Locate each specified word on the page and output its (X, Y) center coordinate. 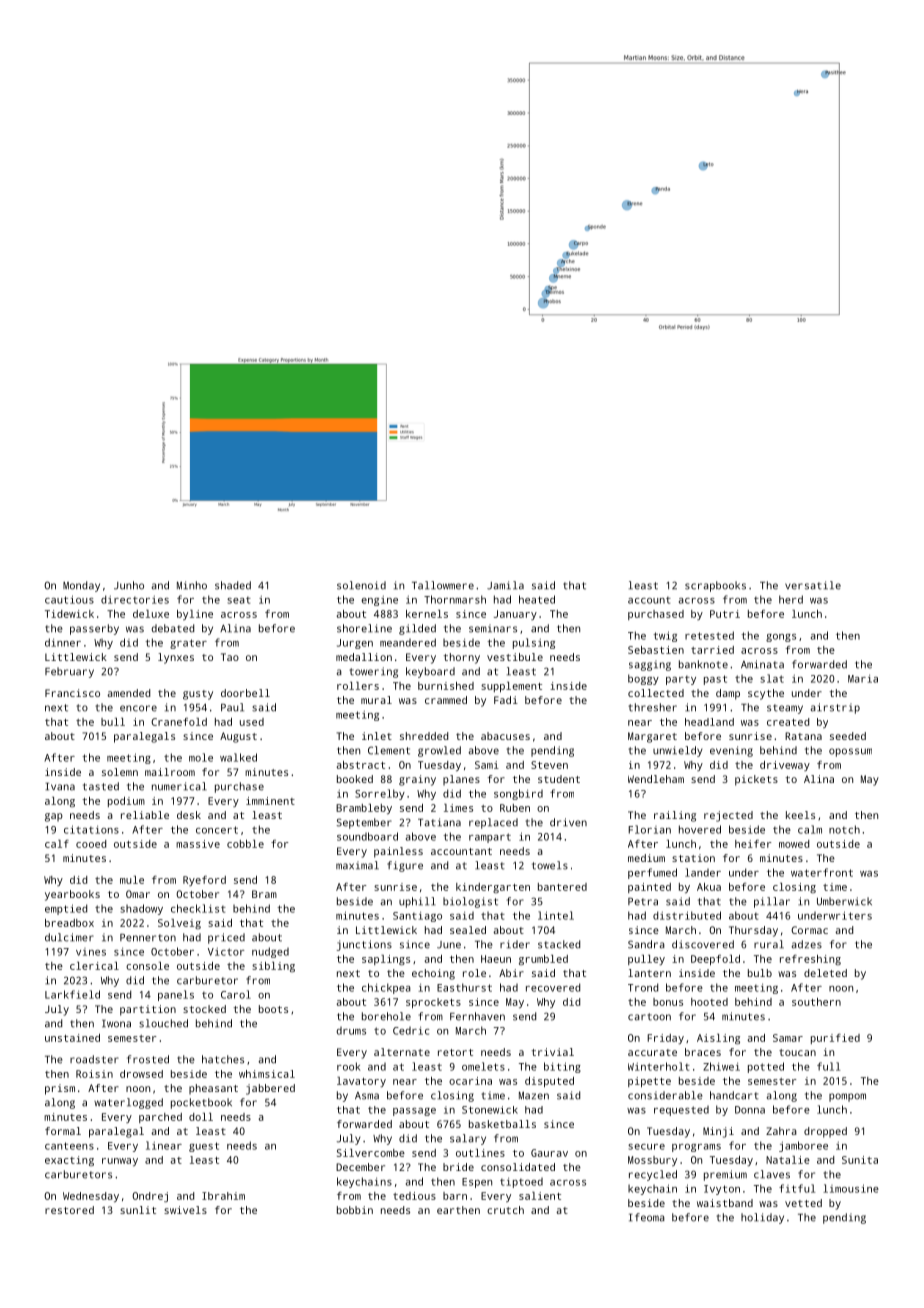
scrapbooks (715, 586)
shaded (233, 585)
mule (132, 880)
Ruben (515, 808)
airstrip (835, 708)
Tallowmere (443, 585)
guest (204, 1147)
